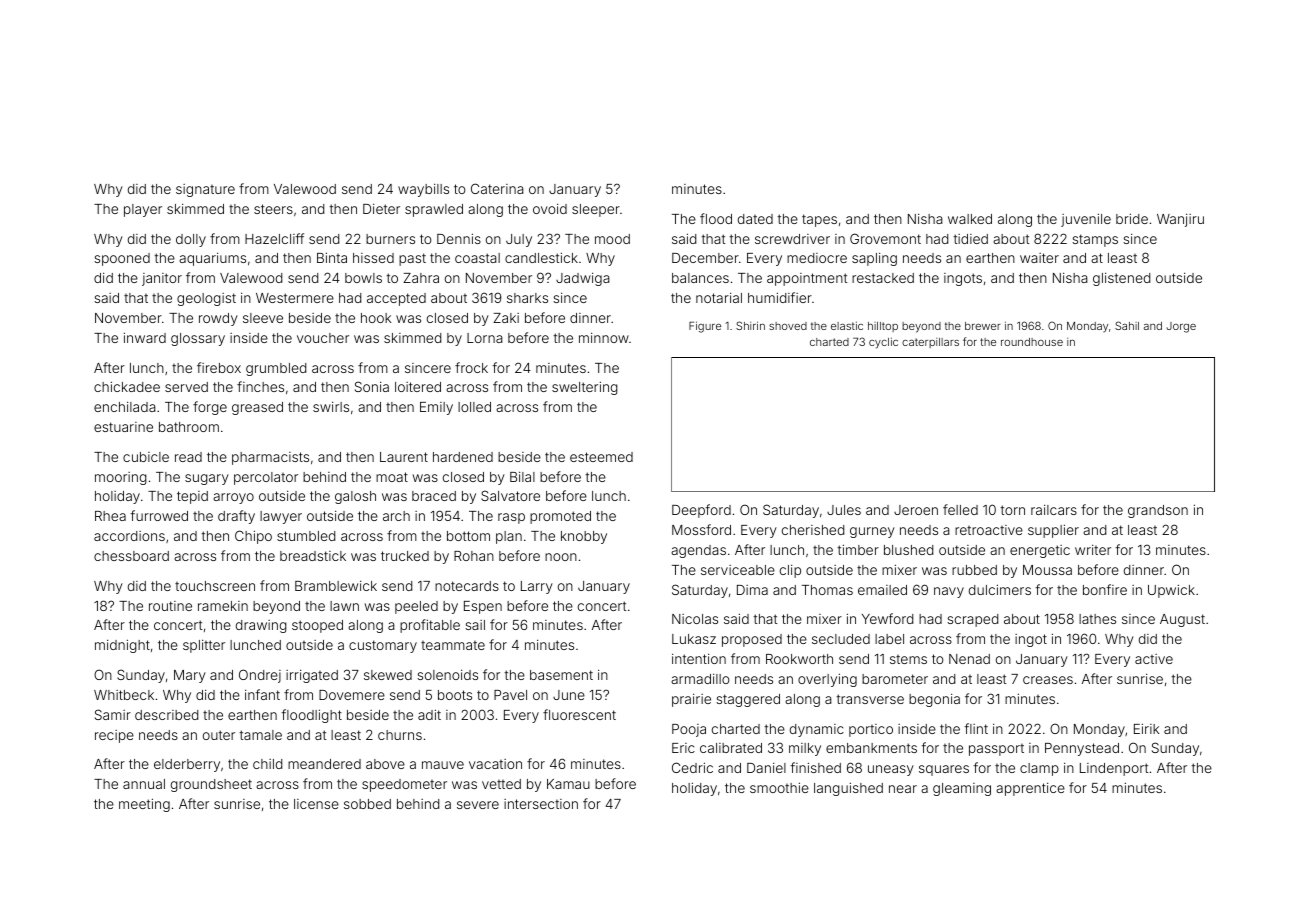 The height and width of the page is (924, 1308). I want to click on license, so click(316, 804).
